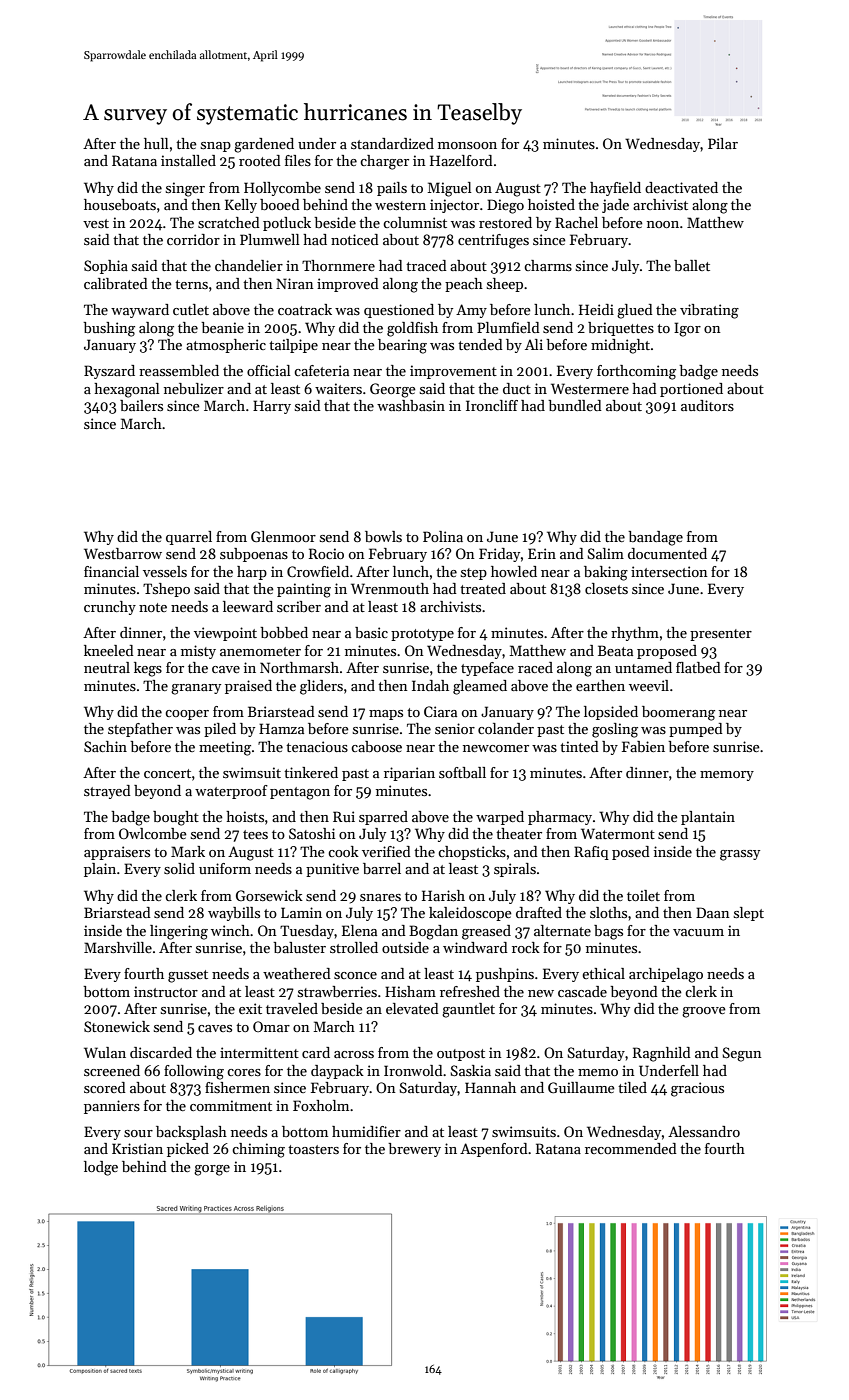 The width and height of the screenshot is (849, 1400). I want to click on gosling, so click(615, 730).
